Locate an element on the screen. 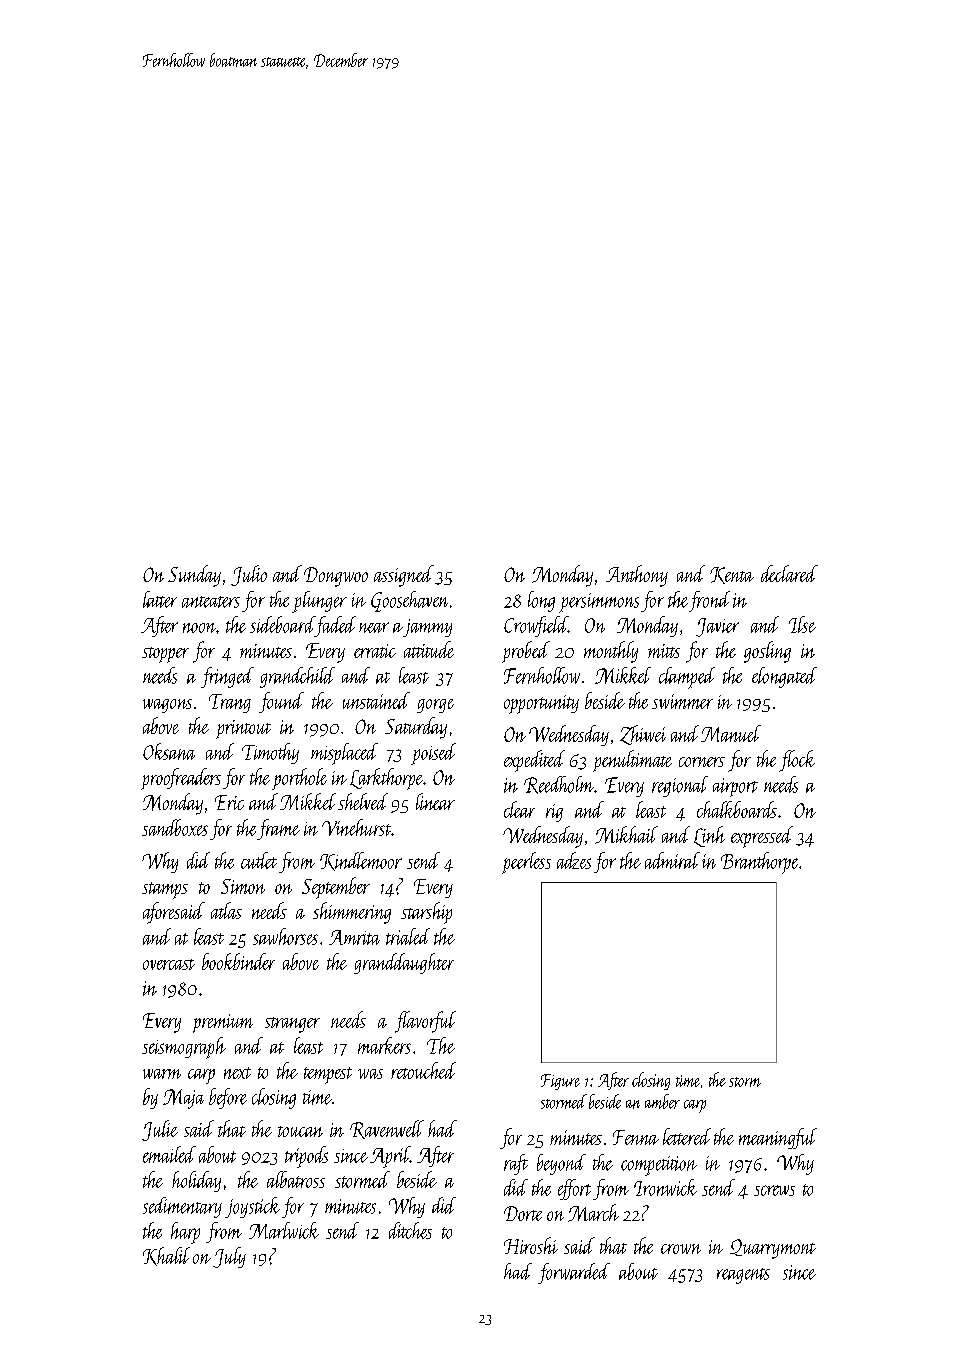 Image resolution: width=957 pixels, height=1358 pixels. Anthony is located at coordinates (637, 576).
